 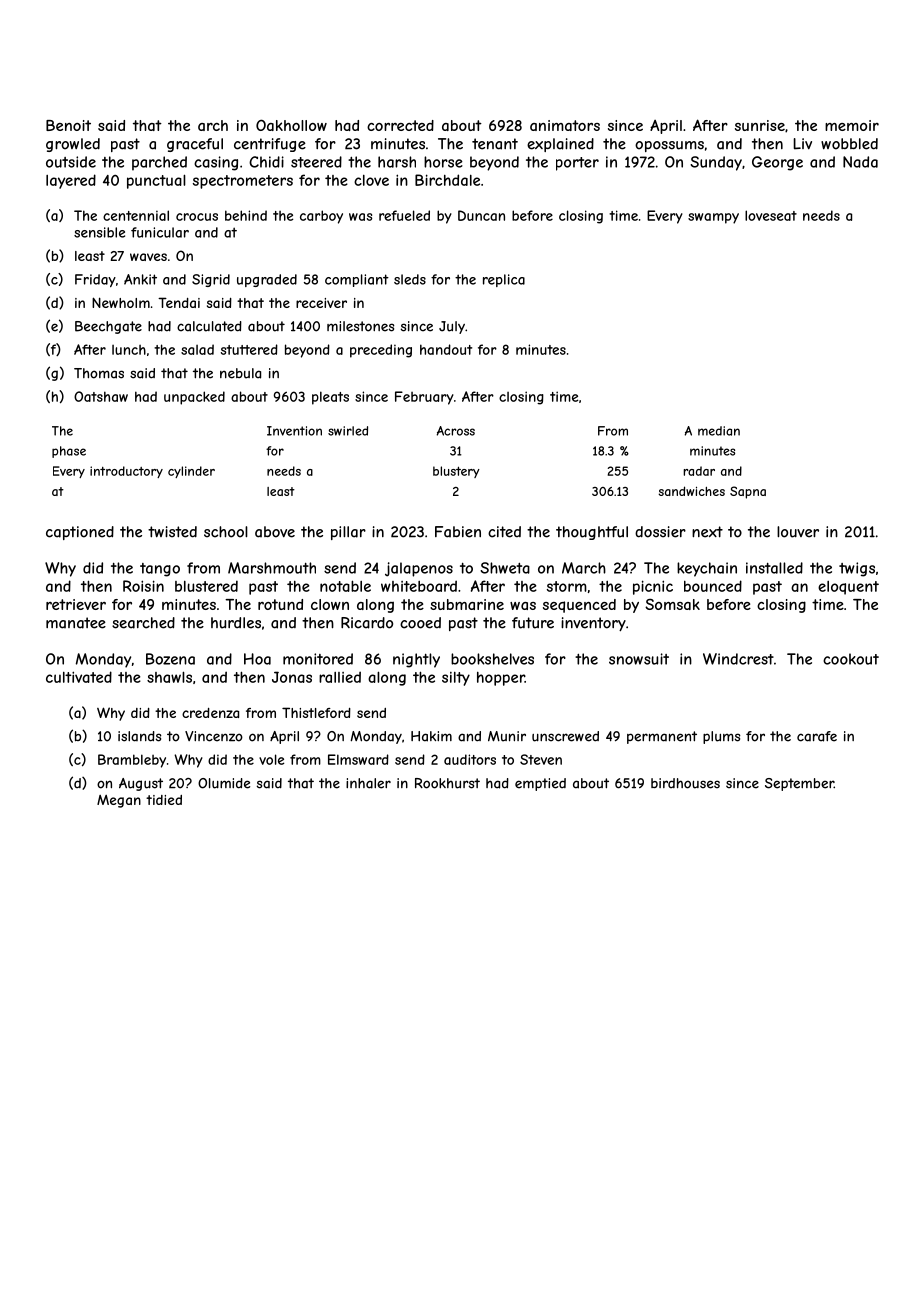 What do you see at coordinates (760, 125) in the image?
I see `sunrise` at bounding box center [760, 125].
